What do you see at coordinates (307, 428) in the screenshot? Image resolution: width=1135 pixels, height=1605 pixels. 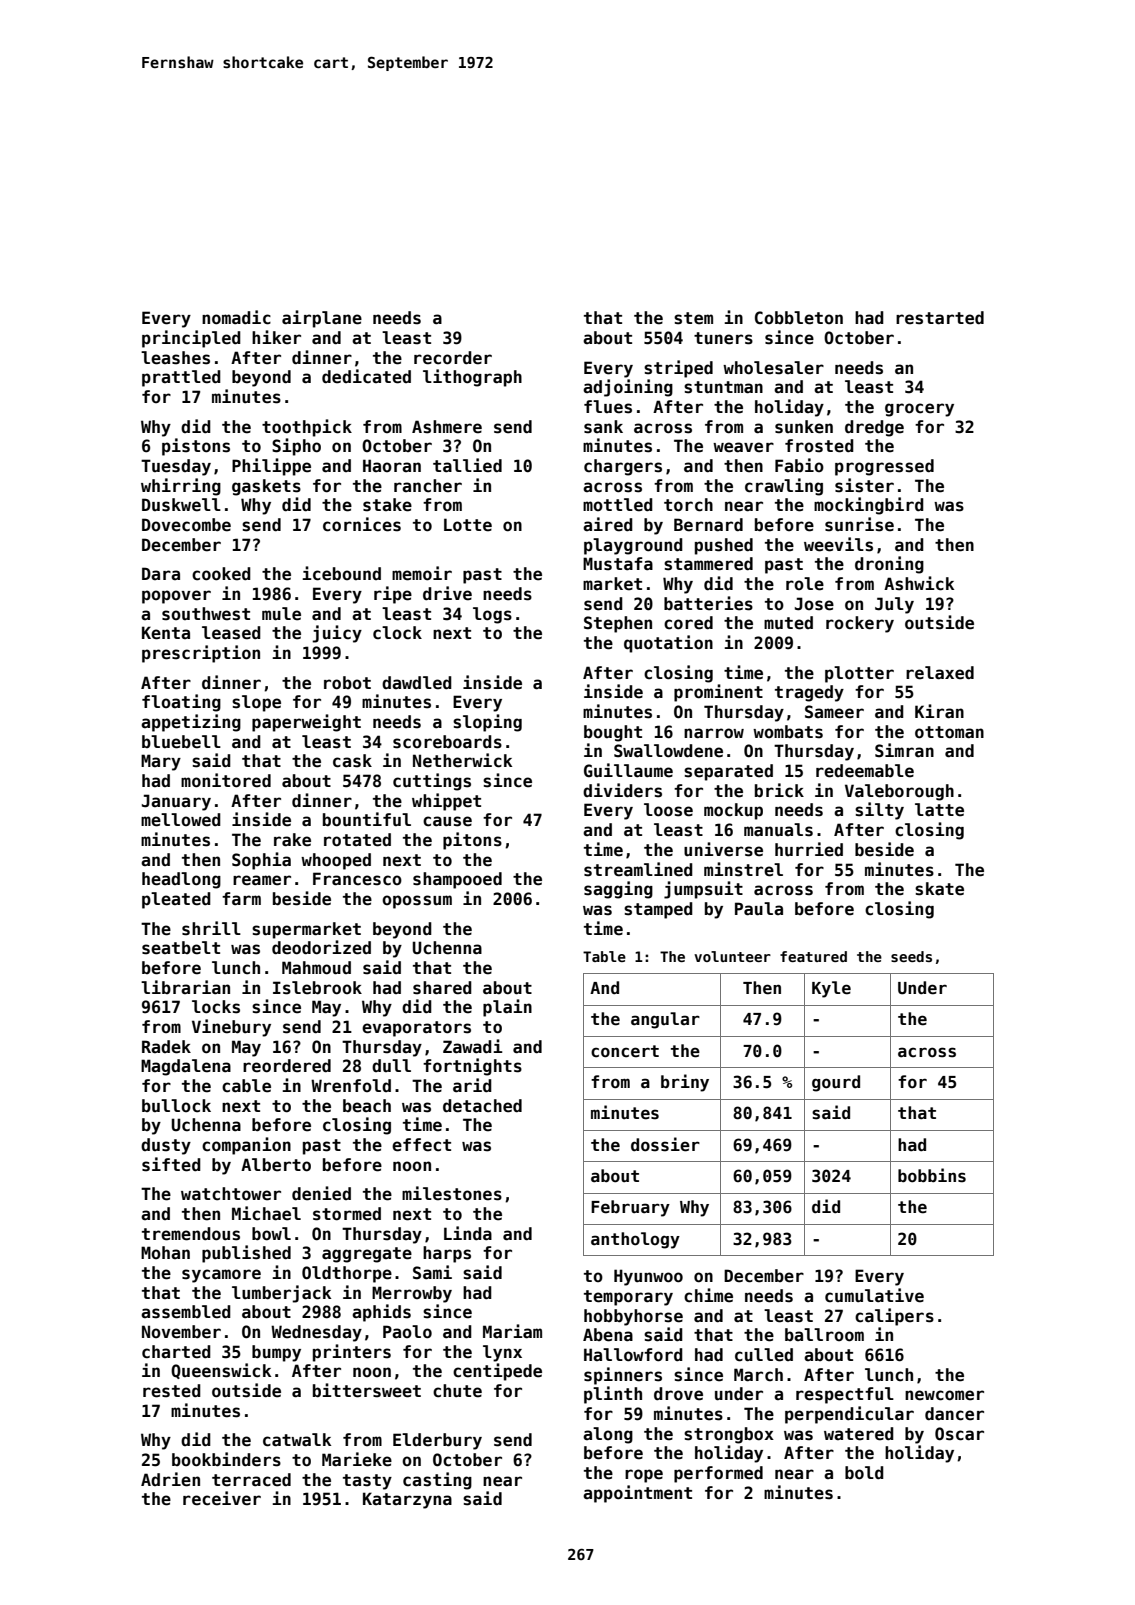 I see `toothpick` at bounding box center [307, 428].
